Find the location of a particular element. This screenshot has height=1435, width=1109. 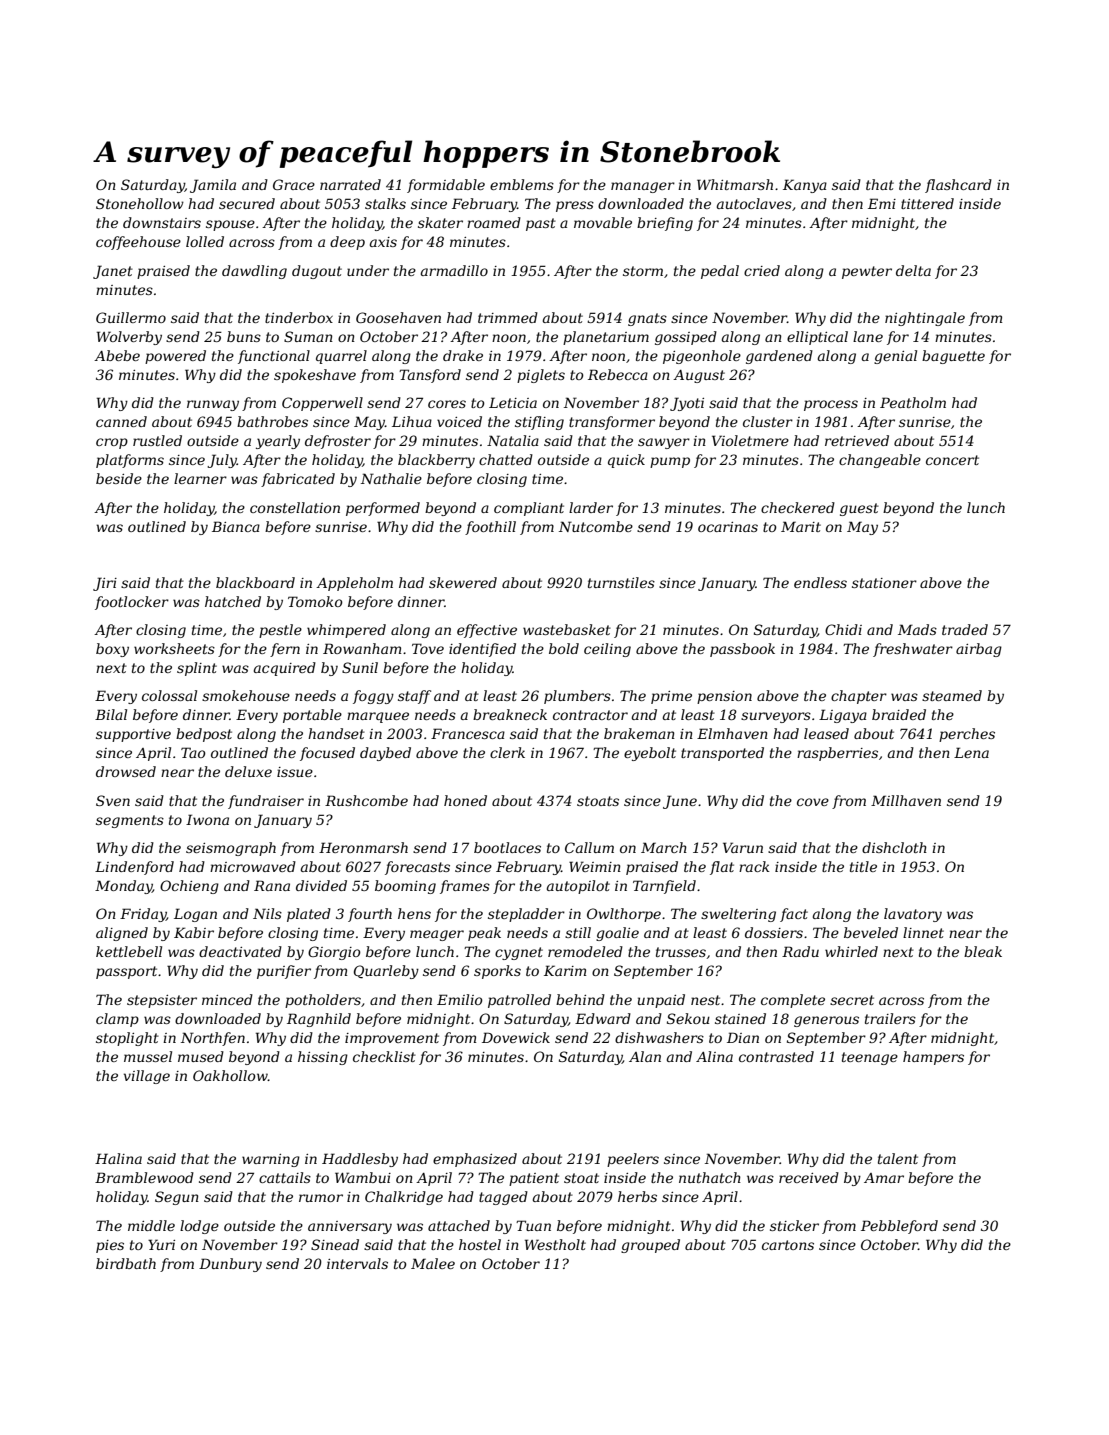

baguette is located at coordinates (953, 357).
